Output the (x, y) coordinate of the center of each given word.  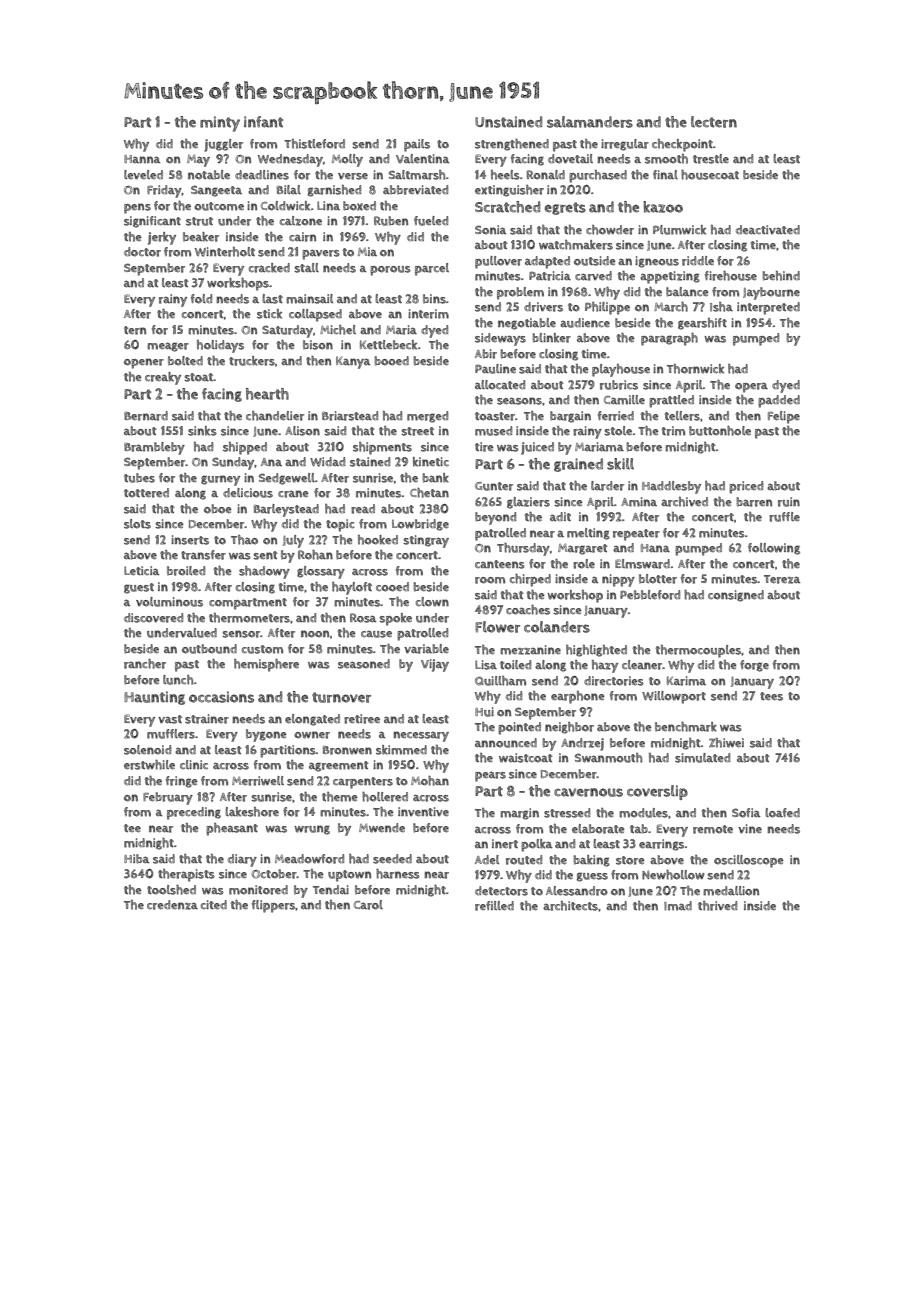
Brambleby (154, 448)
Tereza (782, 579)
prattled (671, 401)
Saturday (287, 331)
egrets (565, 208)
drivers (543, 307)
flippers (273, 906)
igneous (657, 262)
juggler (223, 145)
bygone (266, 735)
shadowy (264, 572)
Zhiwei (726, 743)
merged (427, 417)
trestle (711, 159)
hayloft (352, 588)
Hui (484, 712)
